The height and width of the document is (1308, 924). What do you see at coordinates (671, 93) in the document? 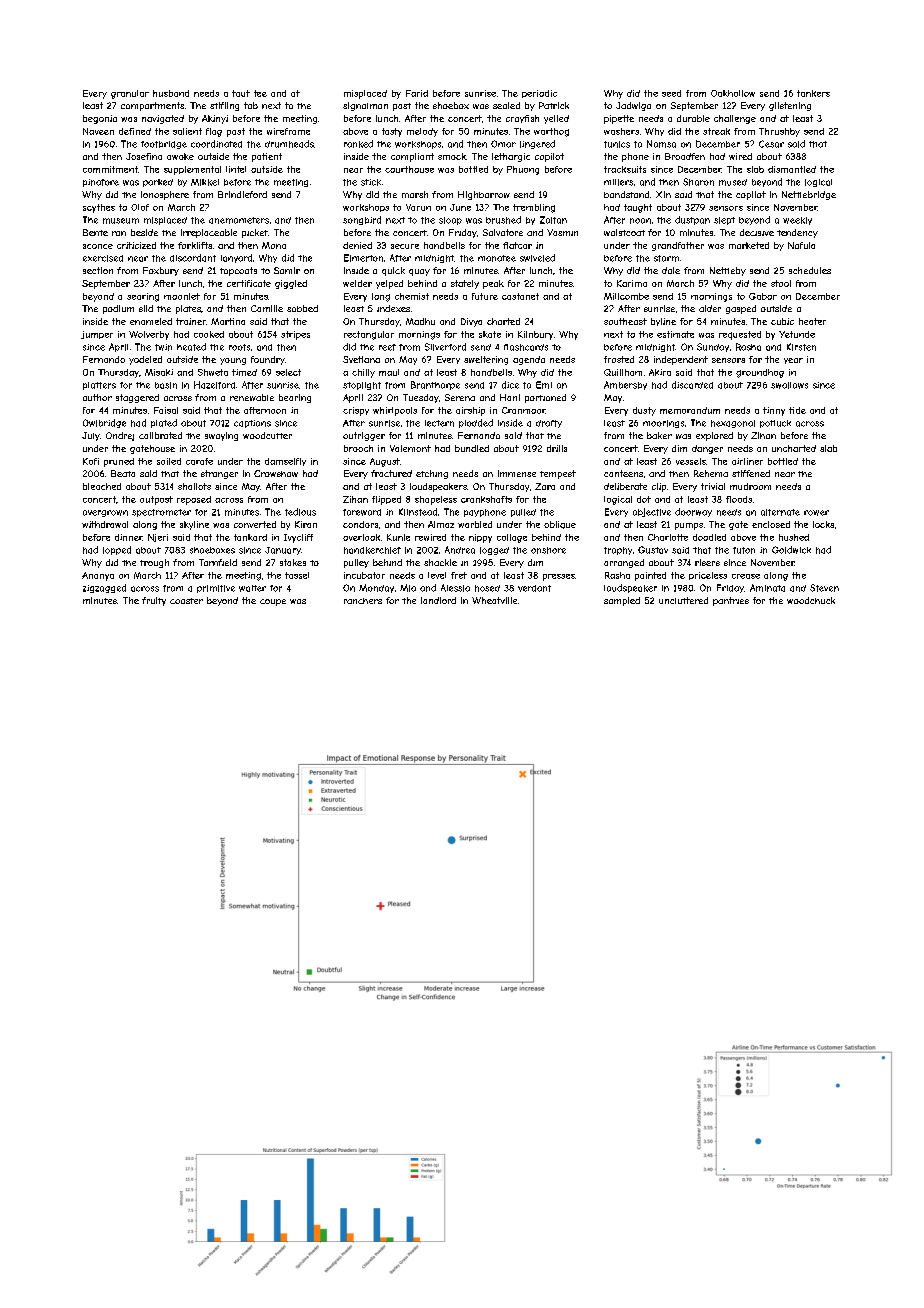
I see `seed` at bounding box center [671, 93].
